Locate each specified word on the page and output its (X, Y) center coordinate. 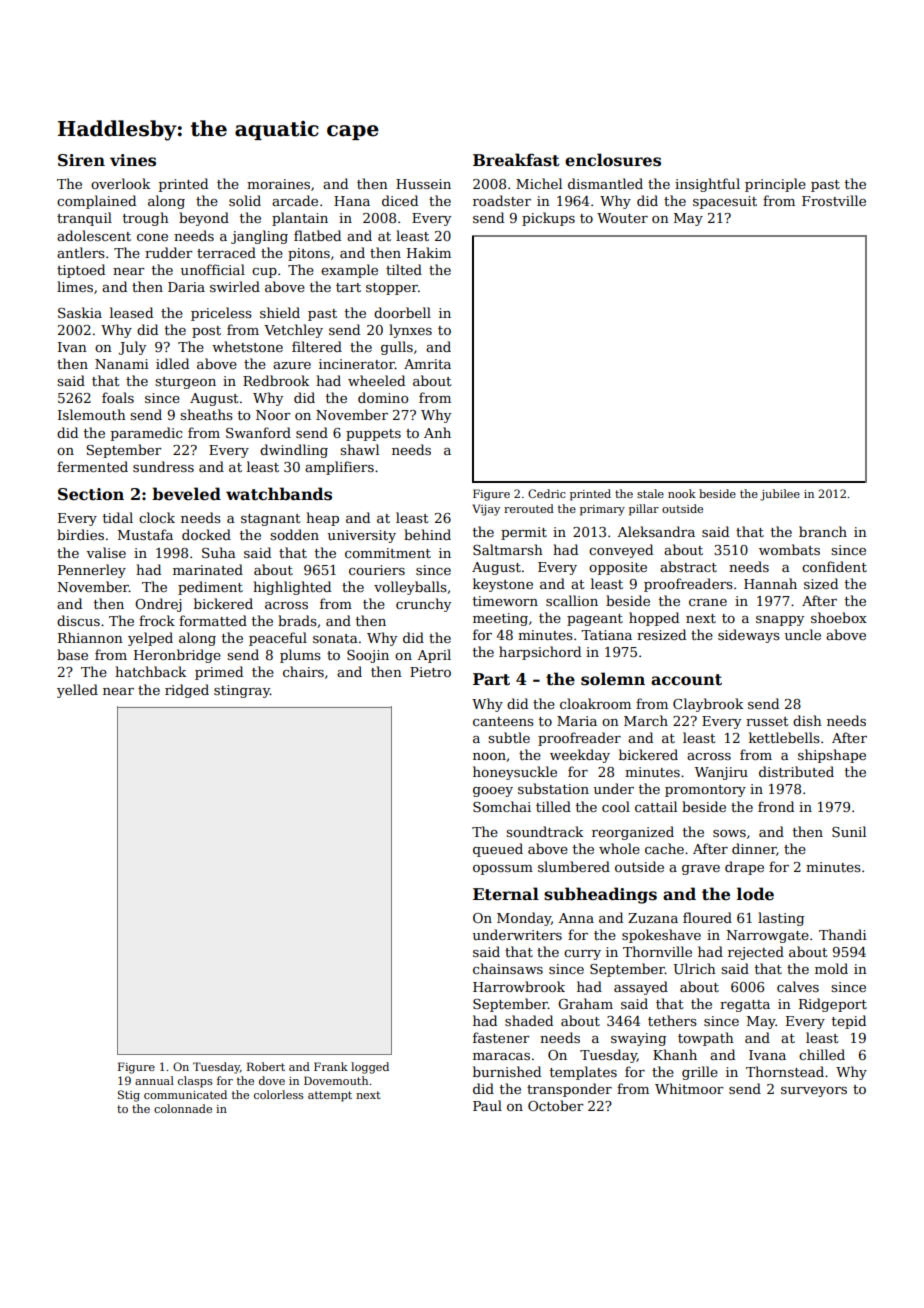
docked (206, 534)
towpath (706, 1039)
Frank (331, 1066)
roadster (502, 200)
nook (682, 493)
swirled (235, 286)
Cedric (547, 493)
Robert (266, 1066)
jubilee (780, 495)
